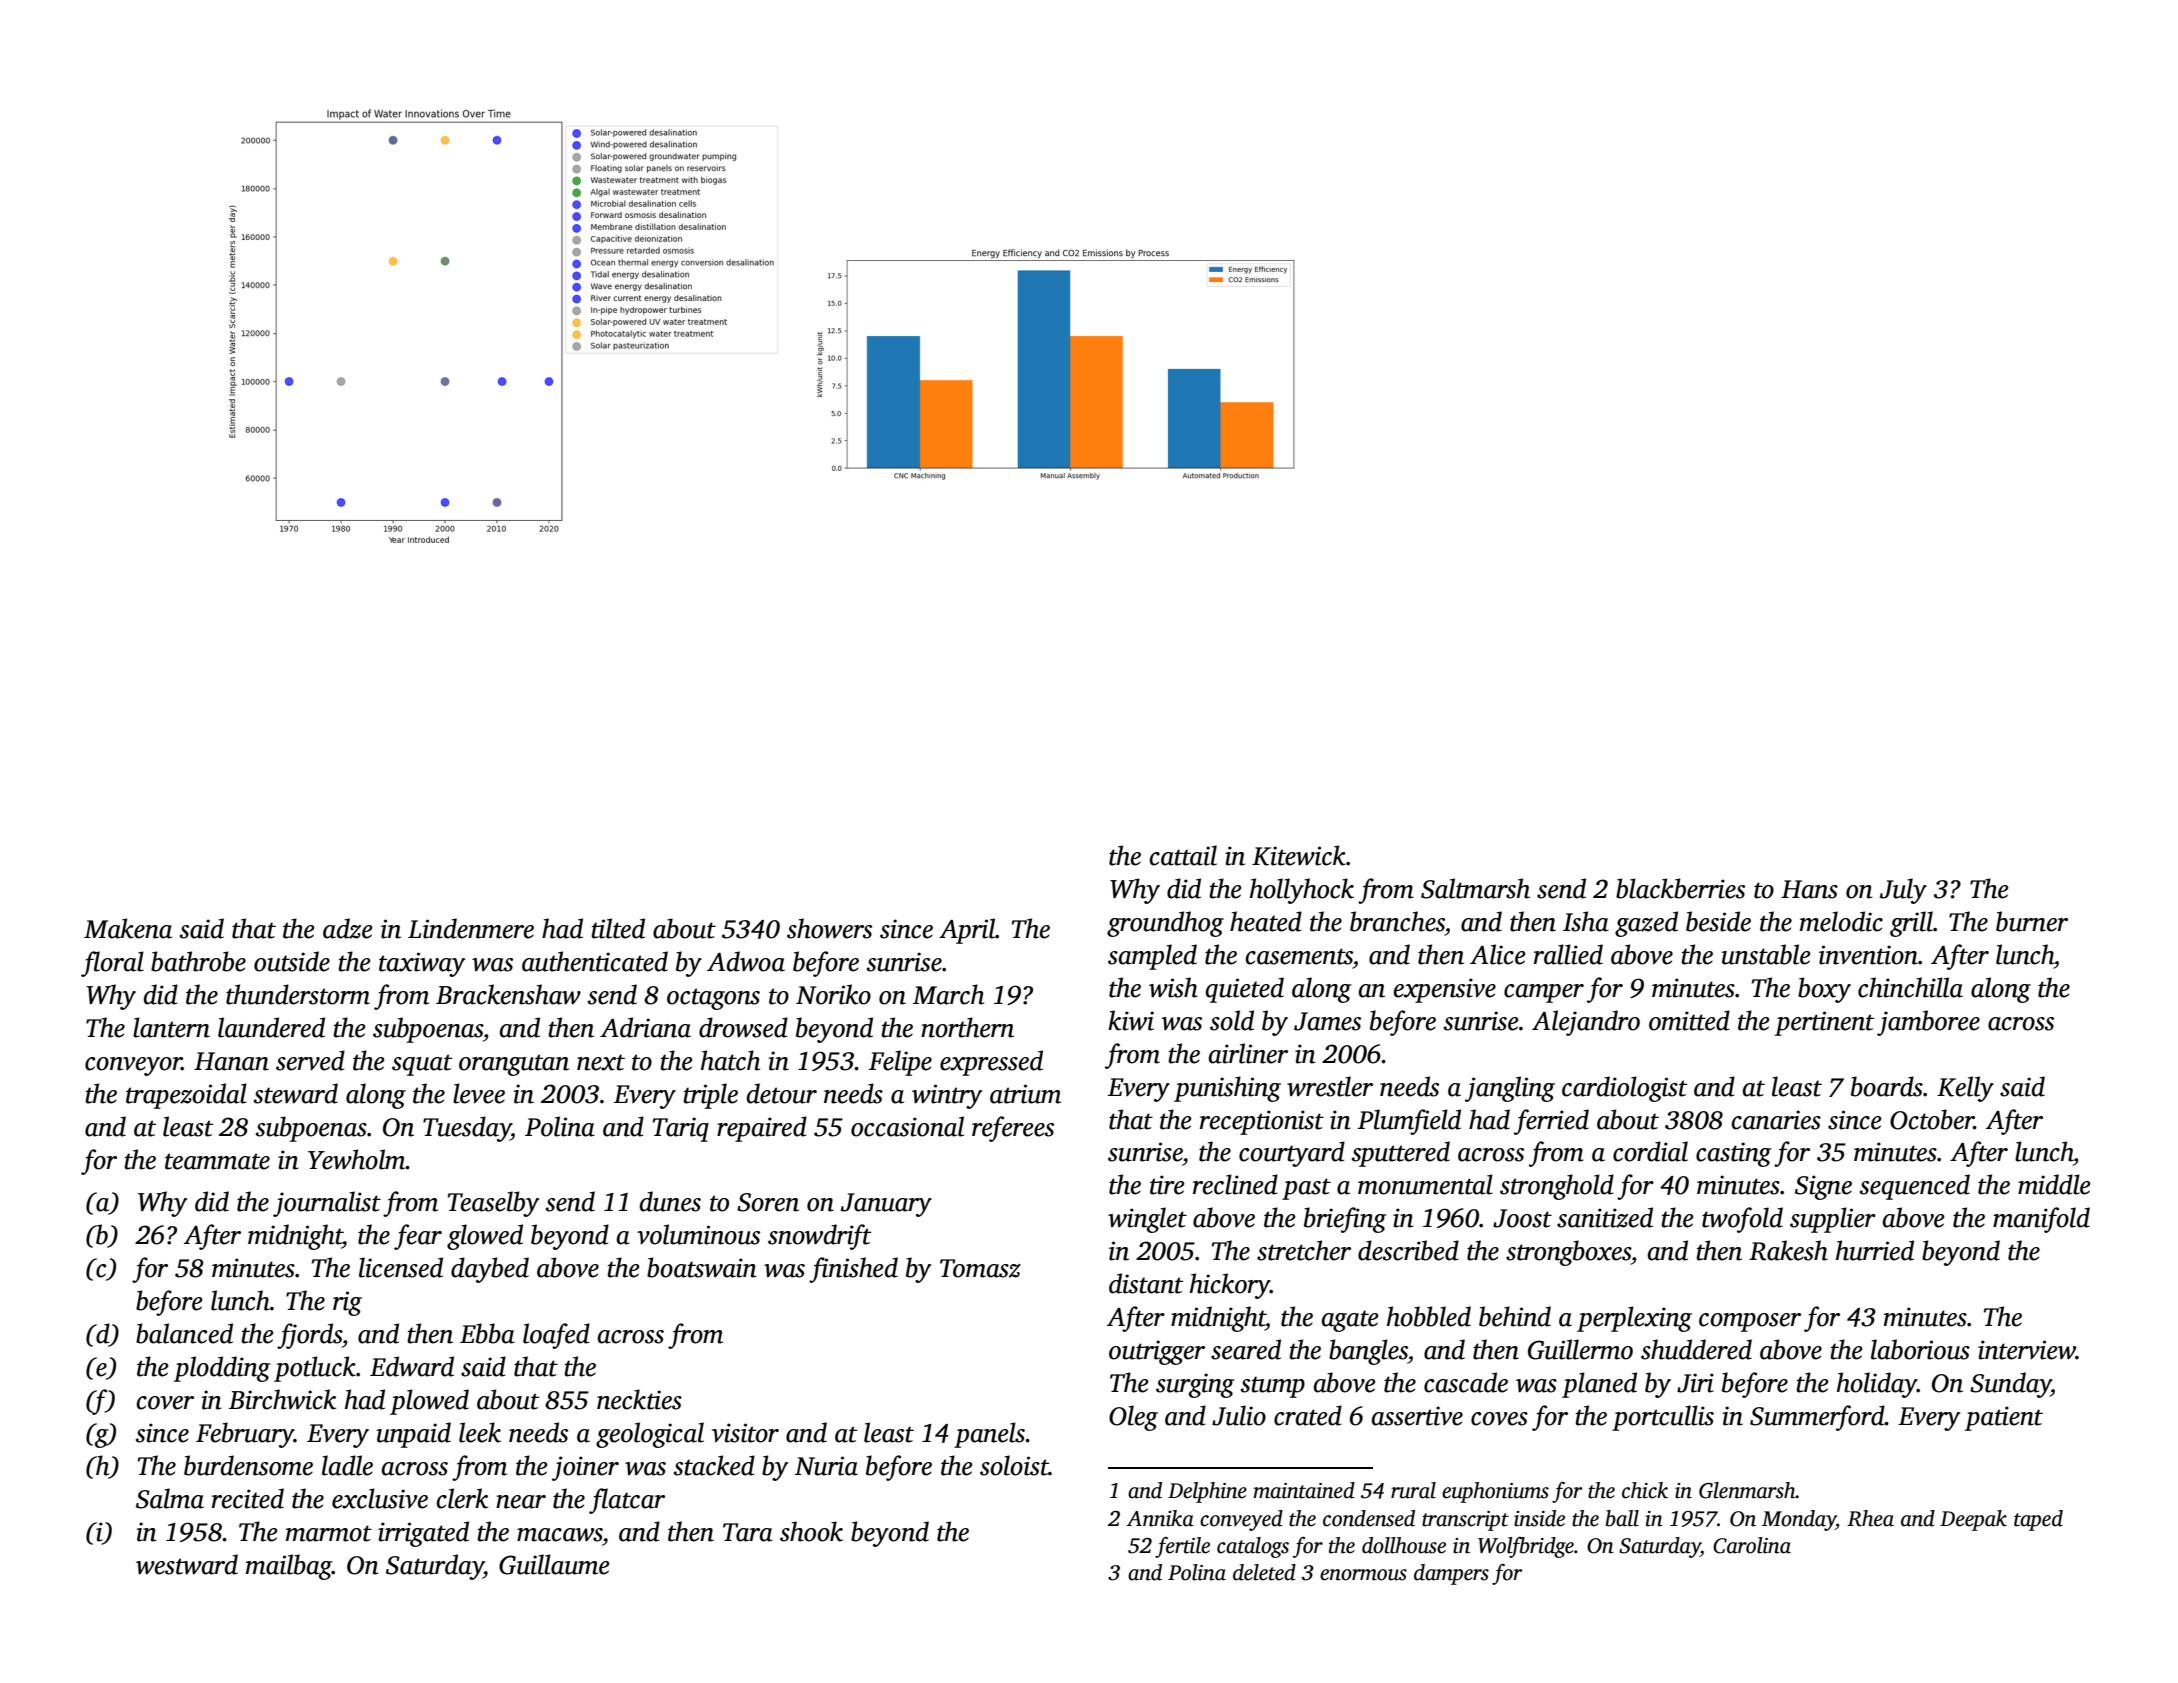  Describe the element at coordinates (1230, 1286) in the image. I see `hickory` at that location.
